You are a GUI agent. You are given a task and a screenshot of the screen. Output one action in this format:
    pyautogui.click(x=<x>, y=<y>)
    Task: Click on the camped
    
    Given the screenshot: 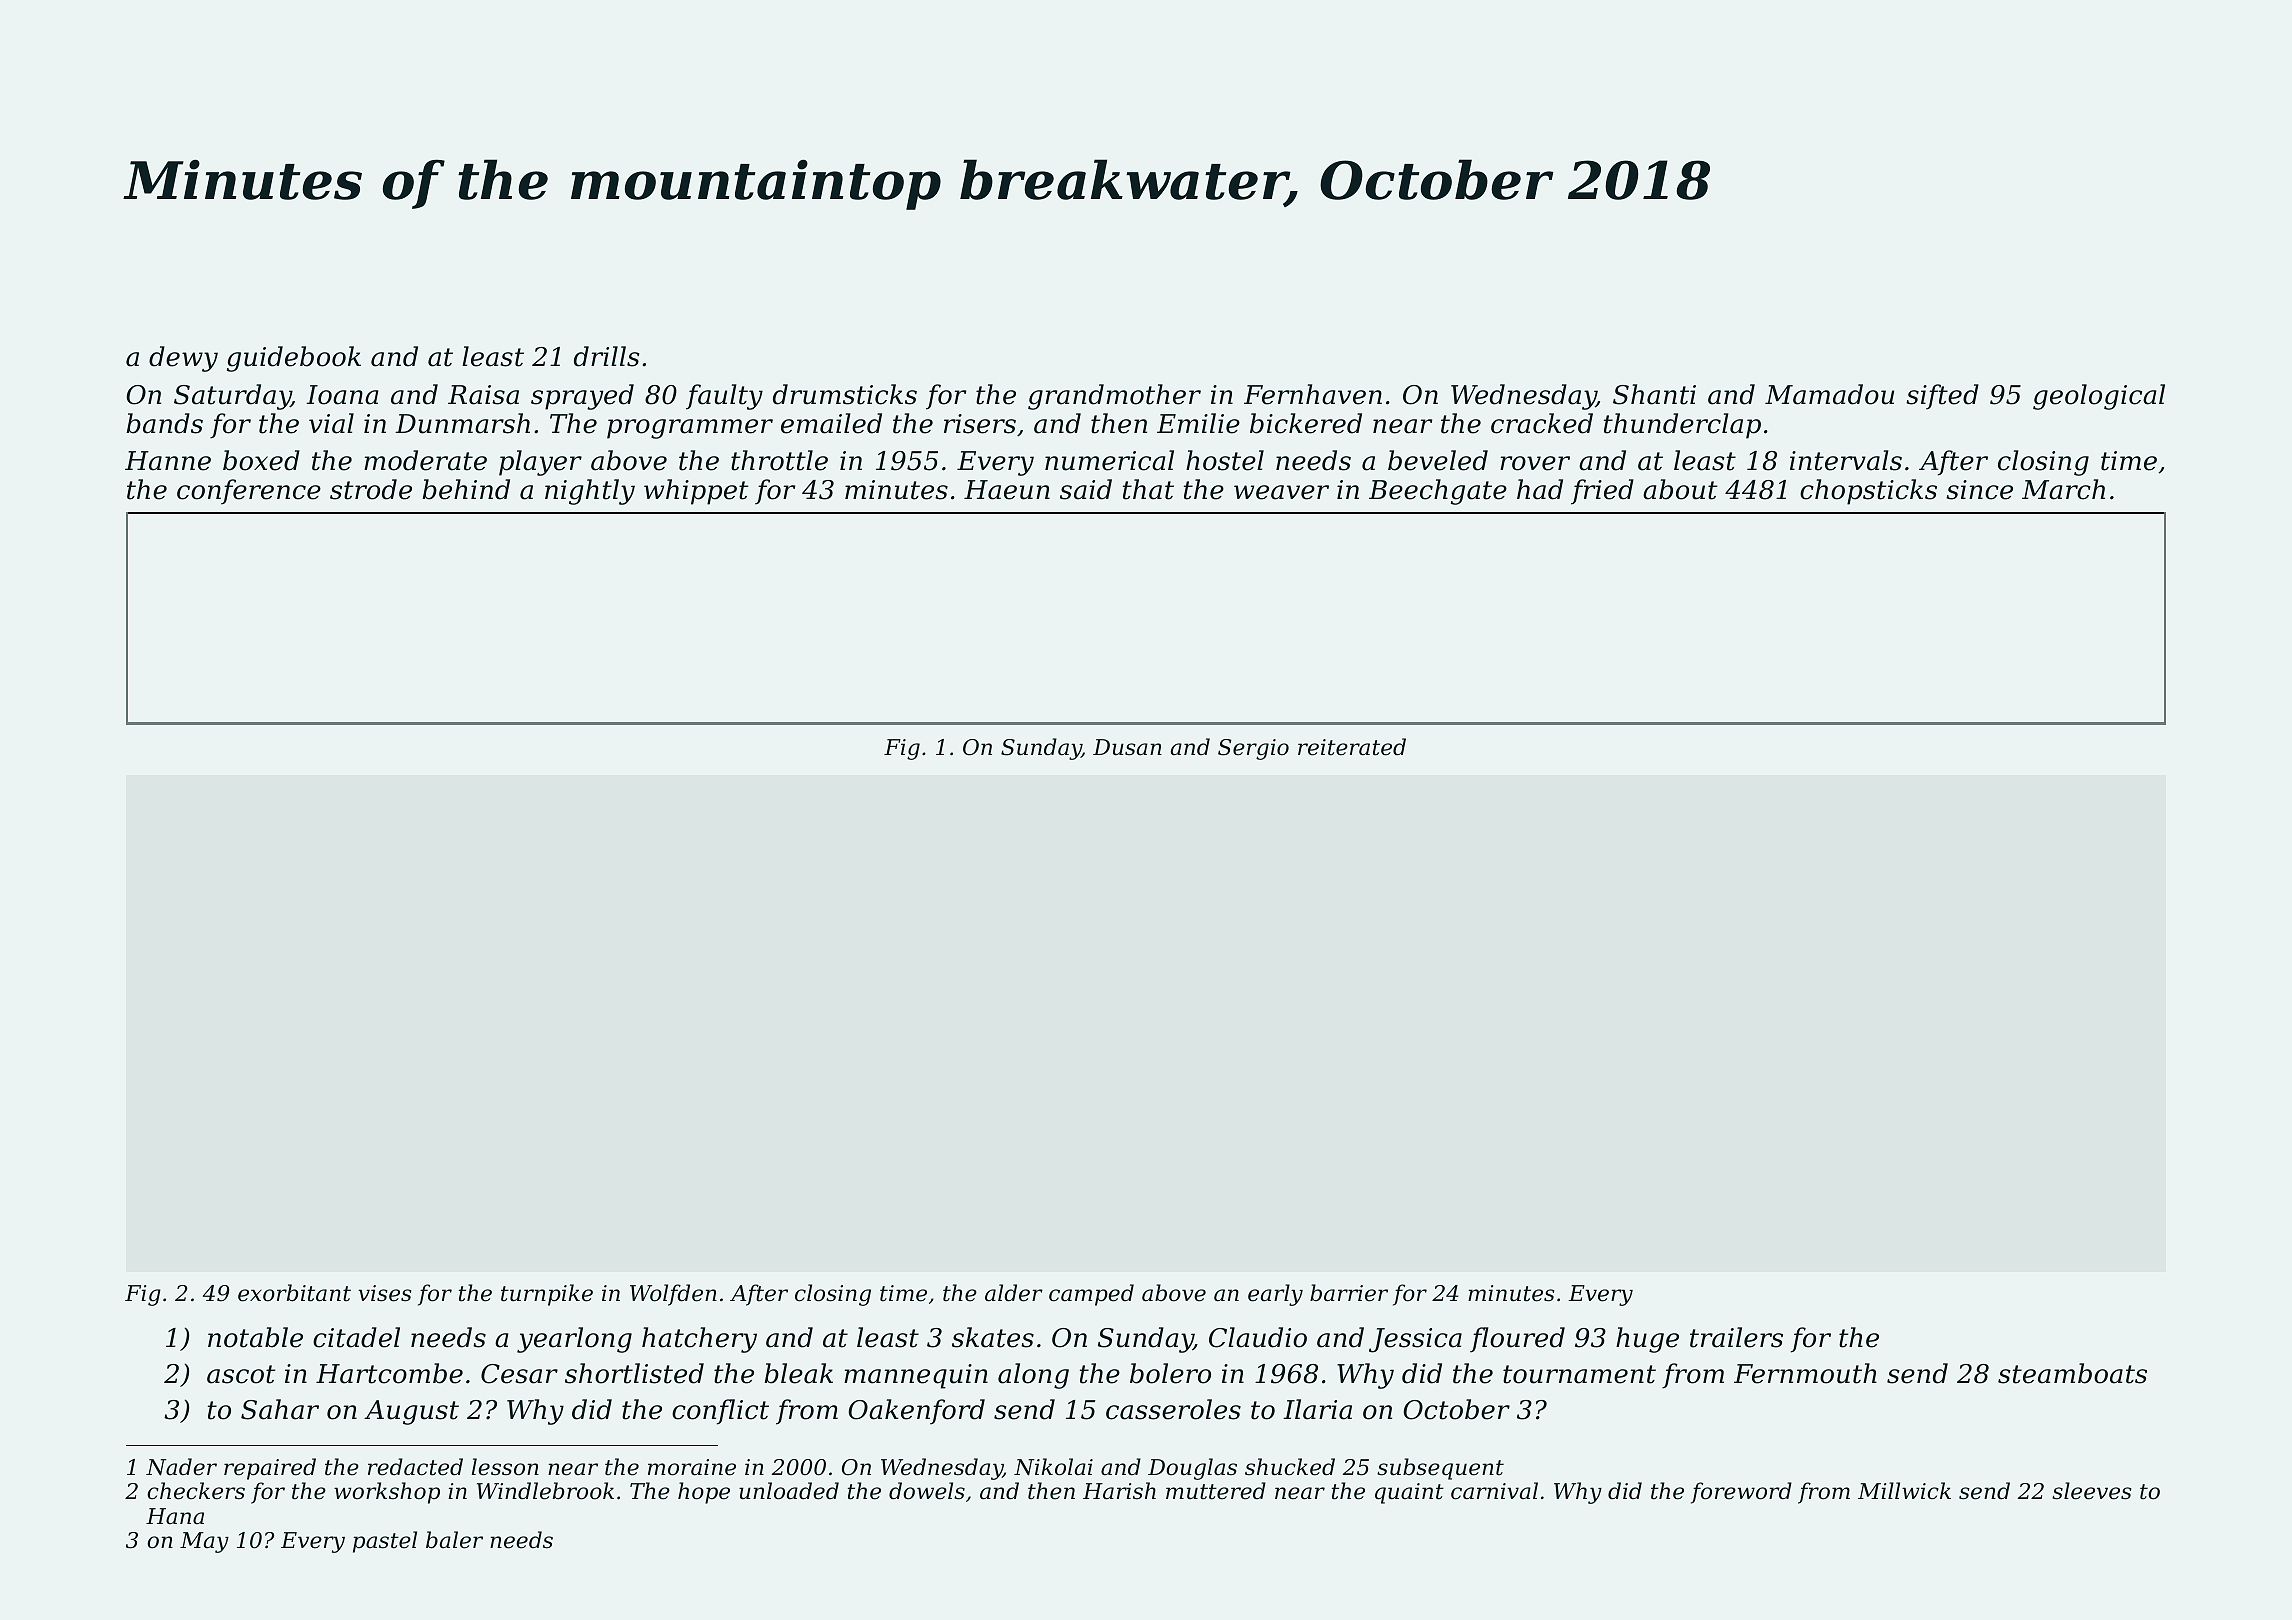 What is the action you would take?
    pyautogui.click(x=1091, y=1295)
